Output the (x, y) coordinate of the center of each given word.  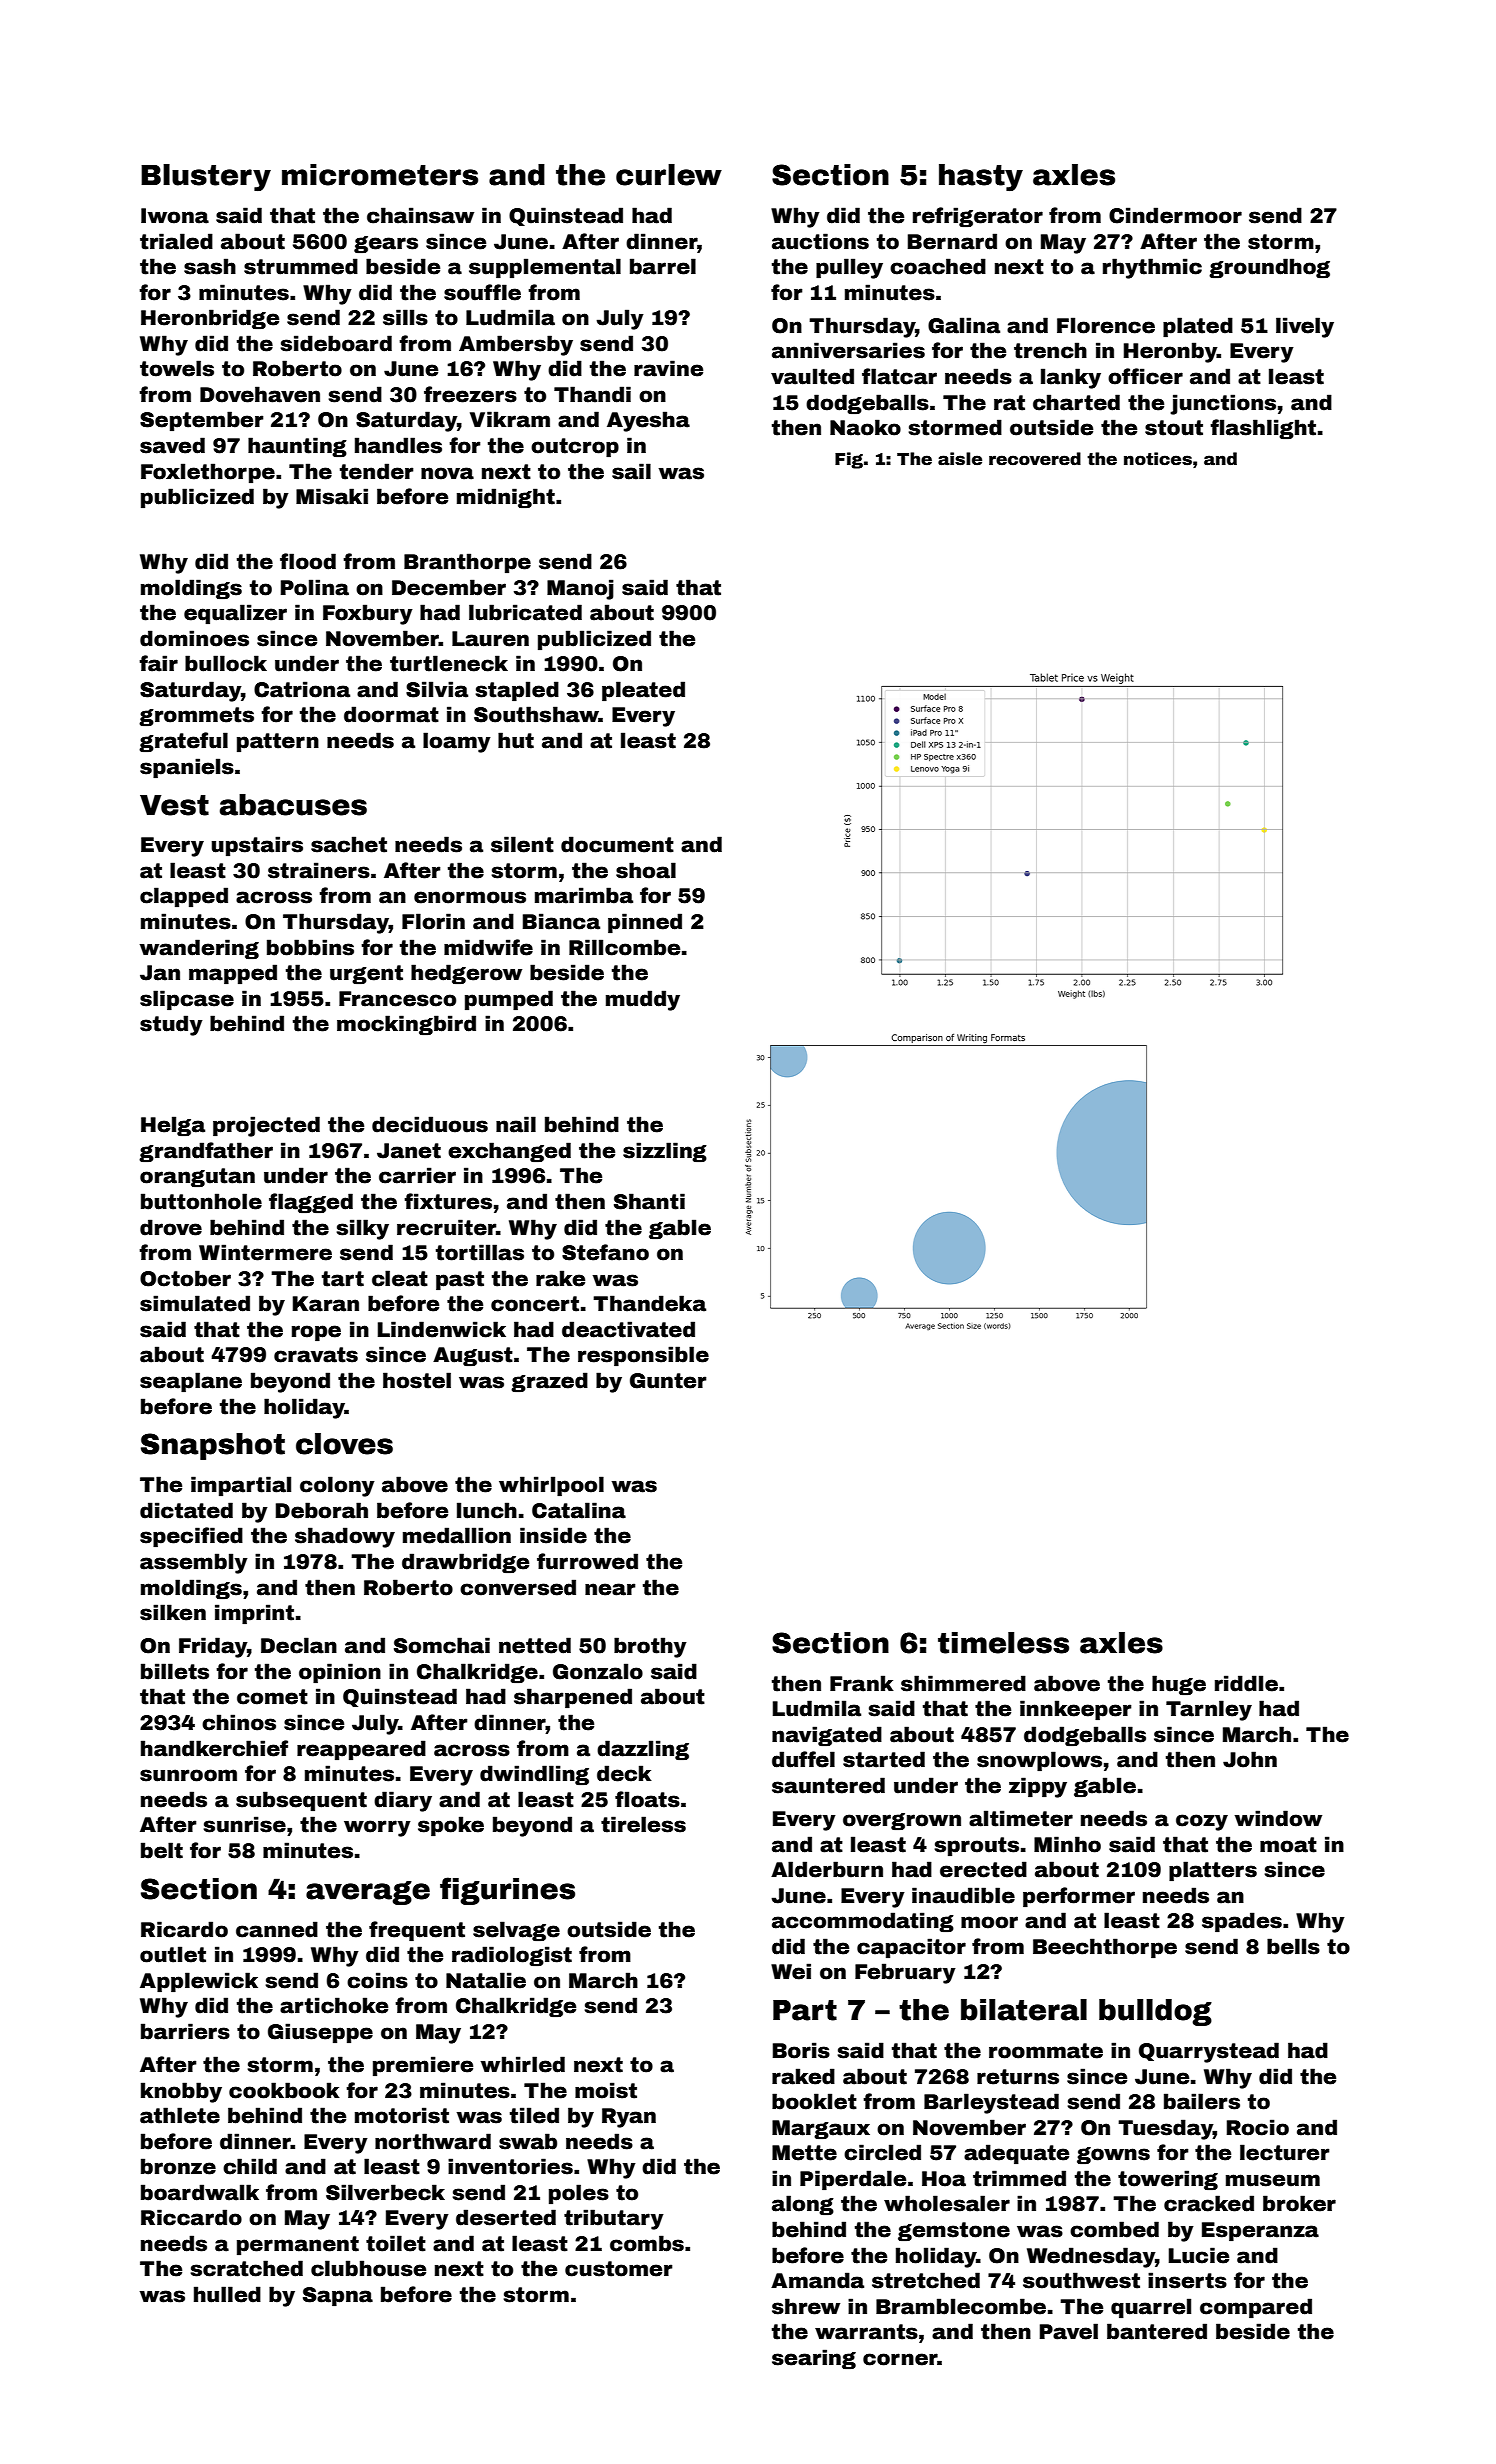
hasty (981, 178)
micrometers (380, 175)
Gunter (668, 1381)
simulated (195, 1303)
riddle (1246, 1683)
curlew (669, 175)
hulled (227, 2294)
